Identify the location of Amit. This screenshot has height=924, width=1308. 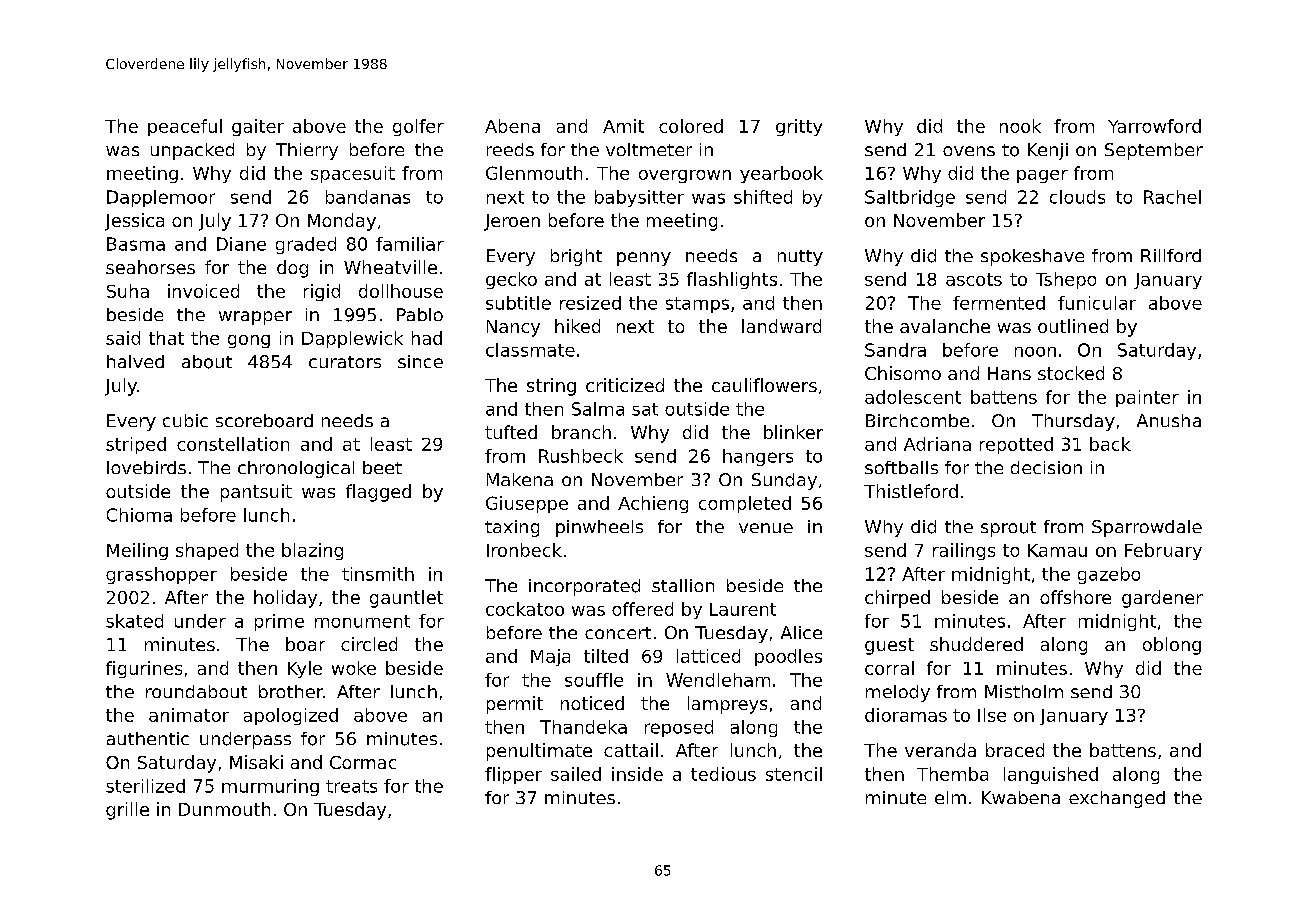
(623, 126).
